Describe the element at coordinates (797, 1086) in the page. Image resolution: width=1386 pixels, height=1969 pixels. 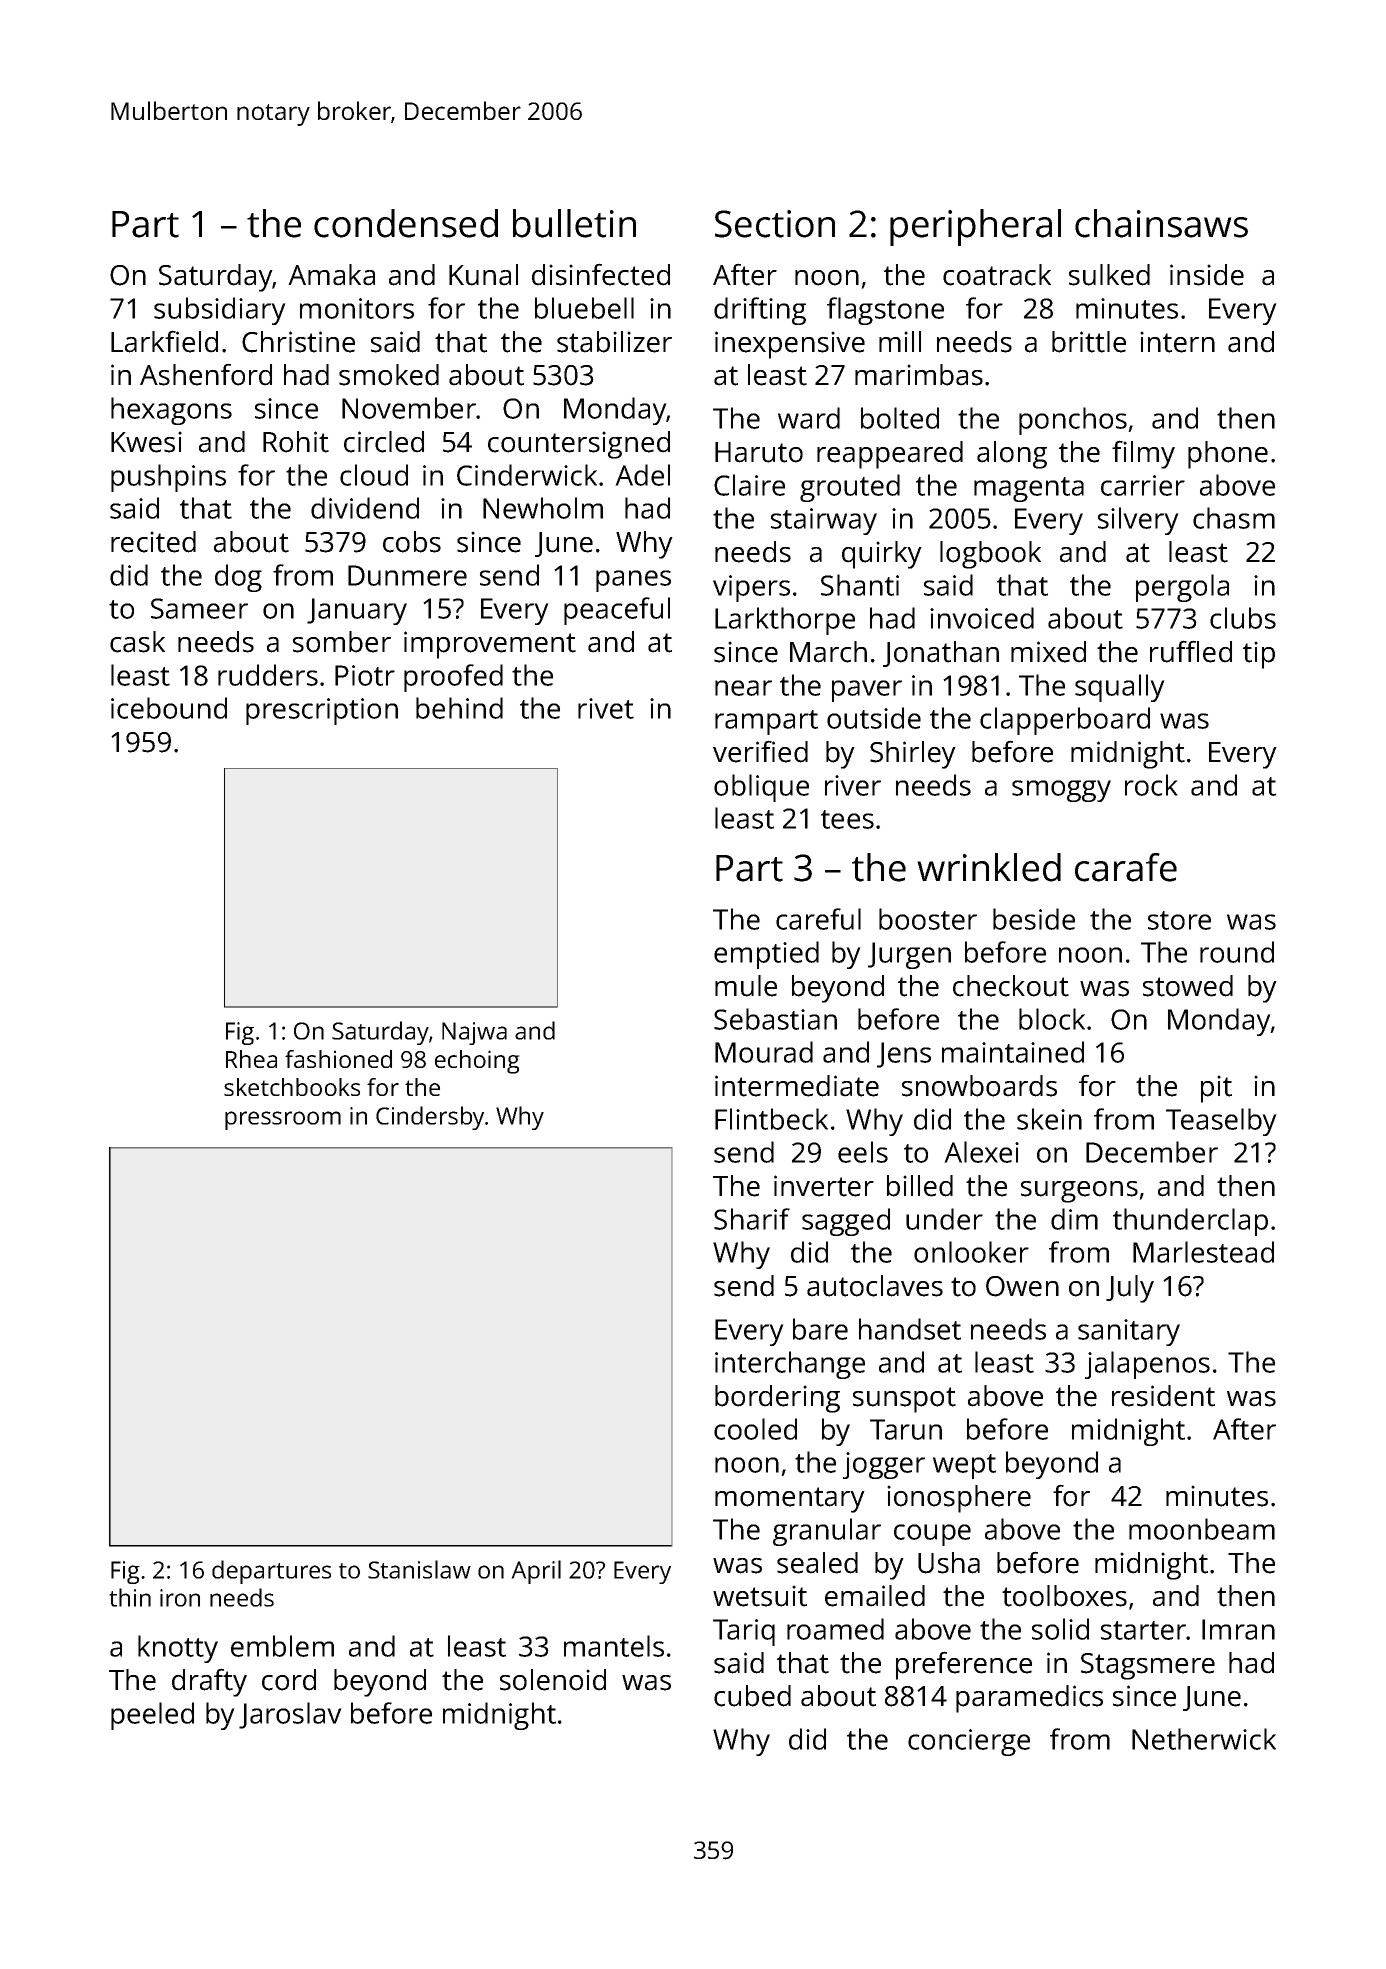
I see `intermediate` at that location.
